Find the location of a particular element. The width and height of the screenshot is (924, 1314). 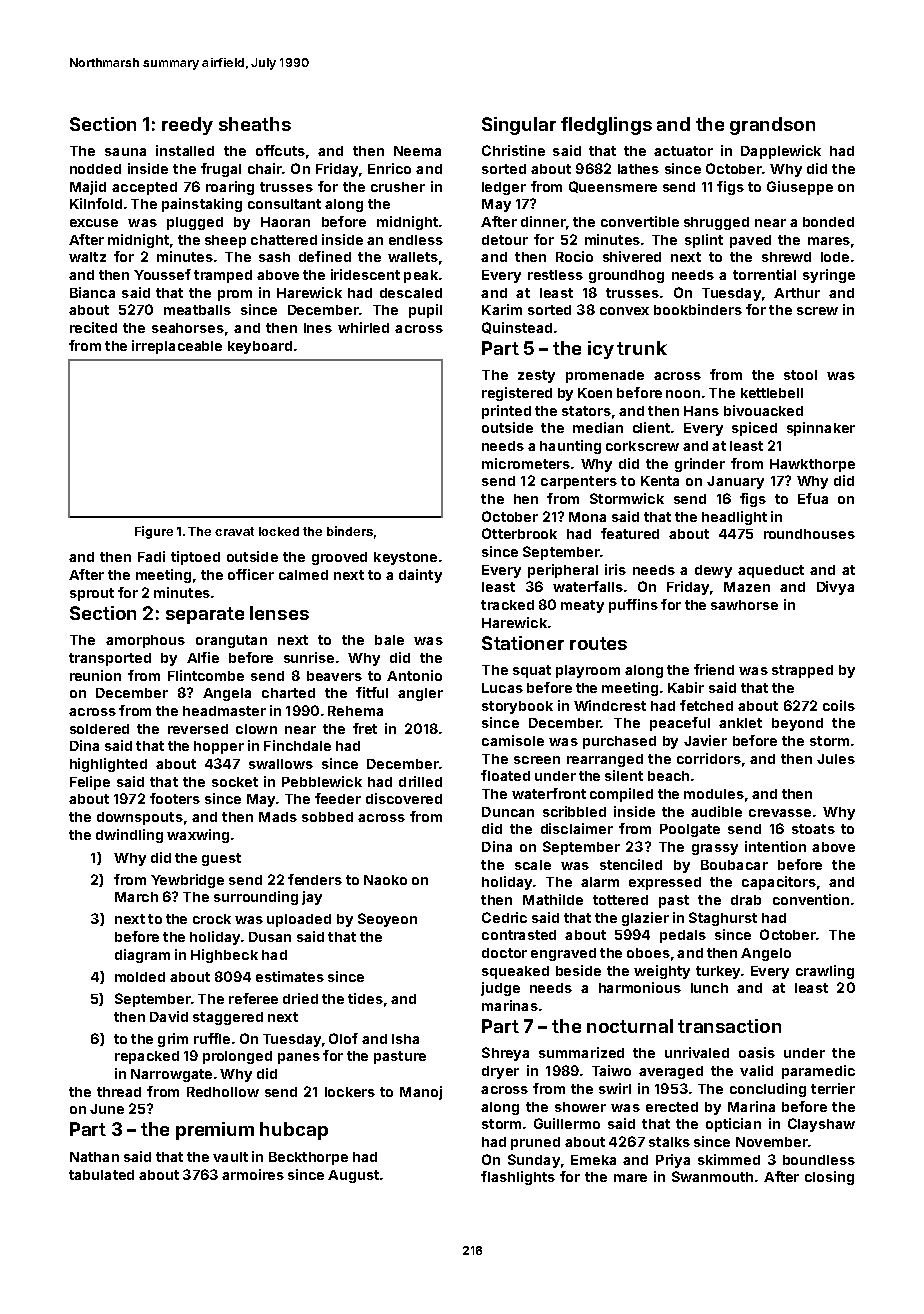

crawling is located at coordinates (825, 972).
